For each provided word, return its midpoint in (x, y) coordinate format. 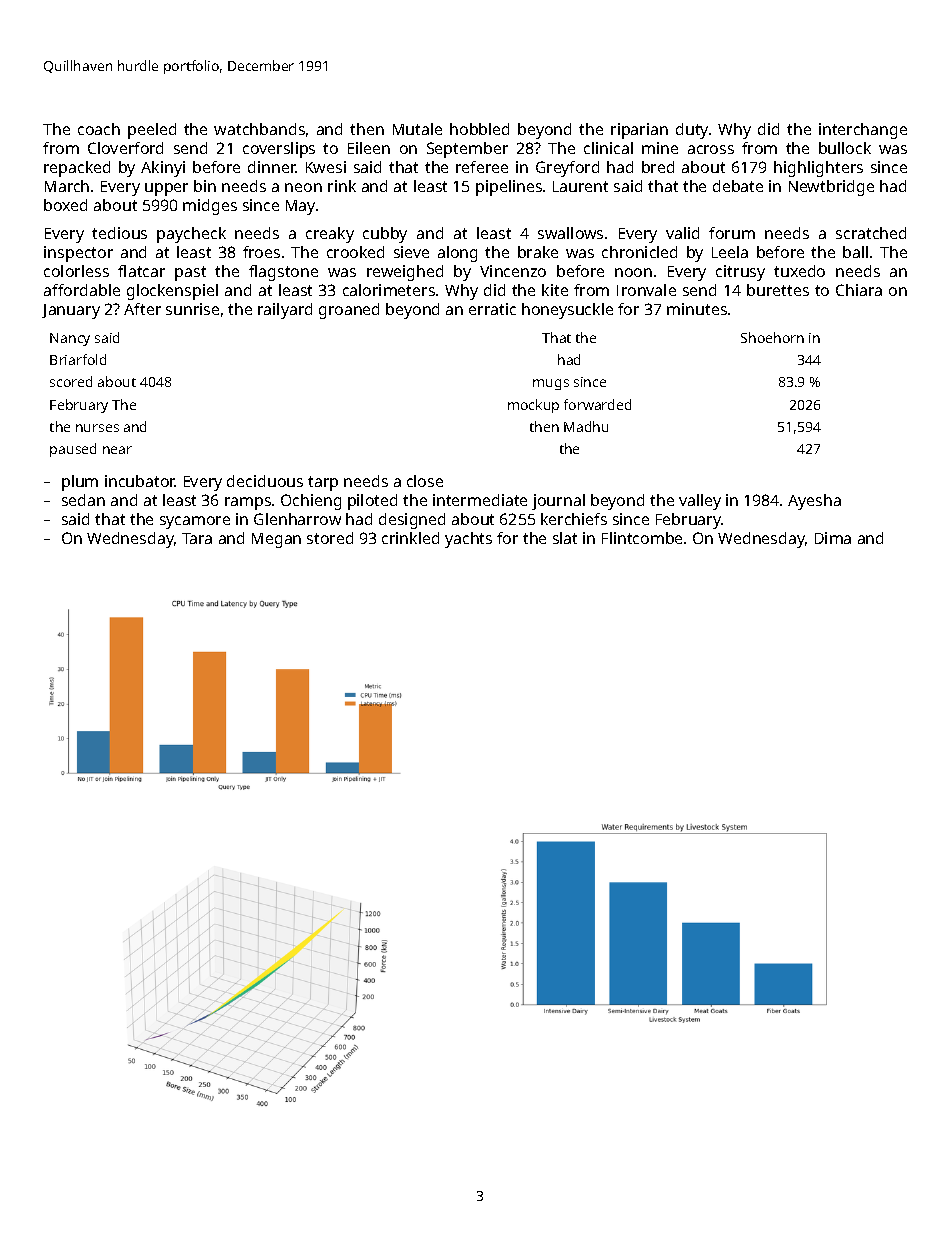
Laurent (580, 186)
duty (692, 131)
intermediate (480, 500)
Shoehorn (772, 337)
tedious (119, 233)
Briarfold (78, 359)
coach (99, 129)
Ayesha (814, 502)
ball (855, 252)
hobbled (479, 129)
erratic (492, 309)
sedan (83, 500)
